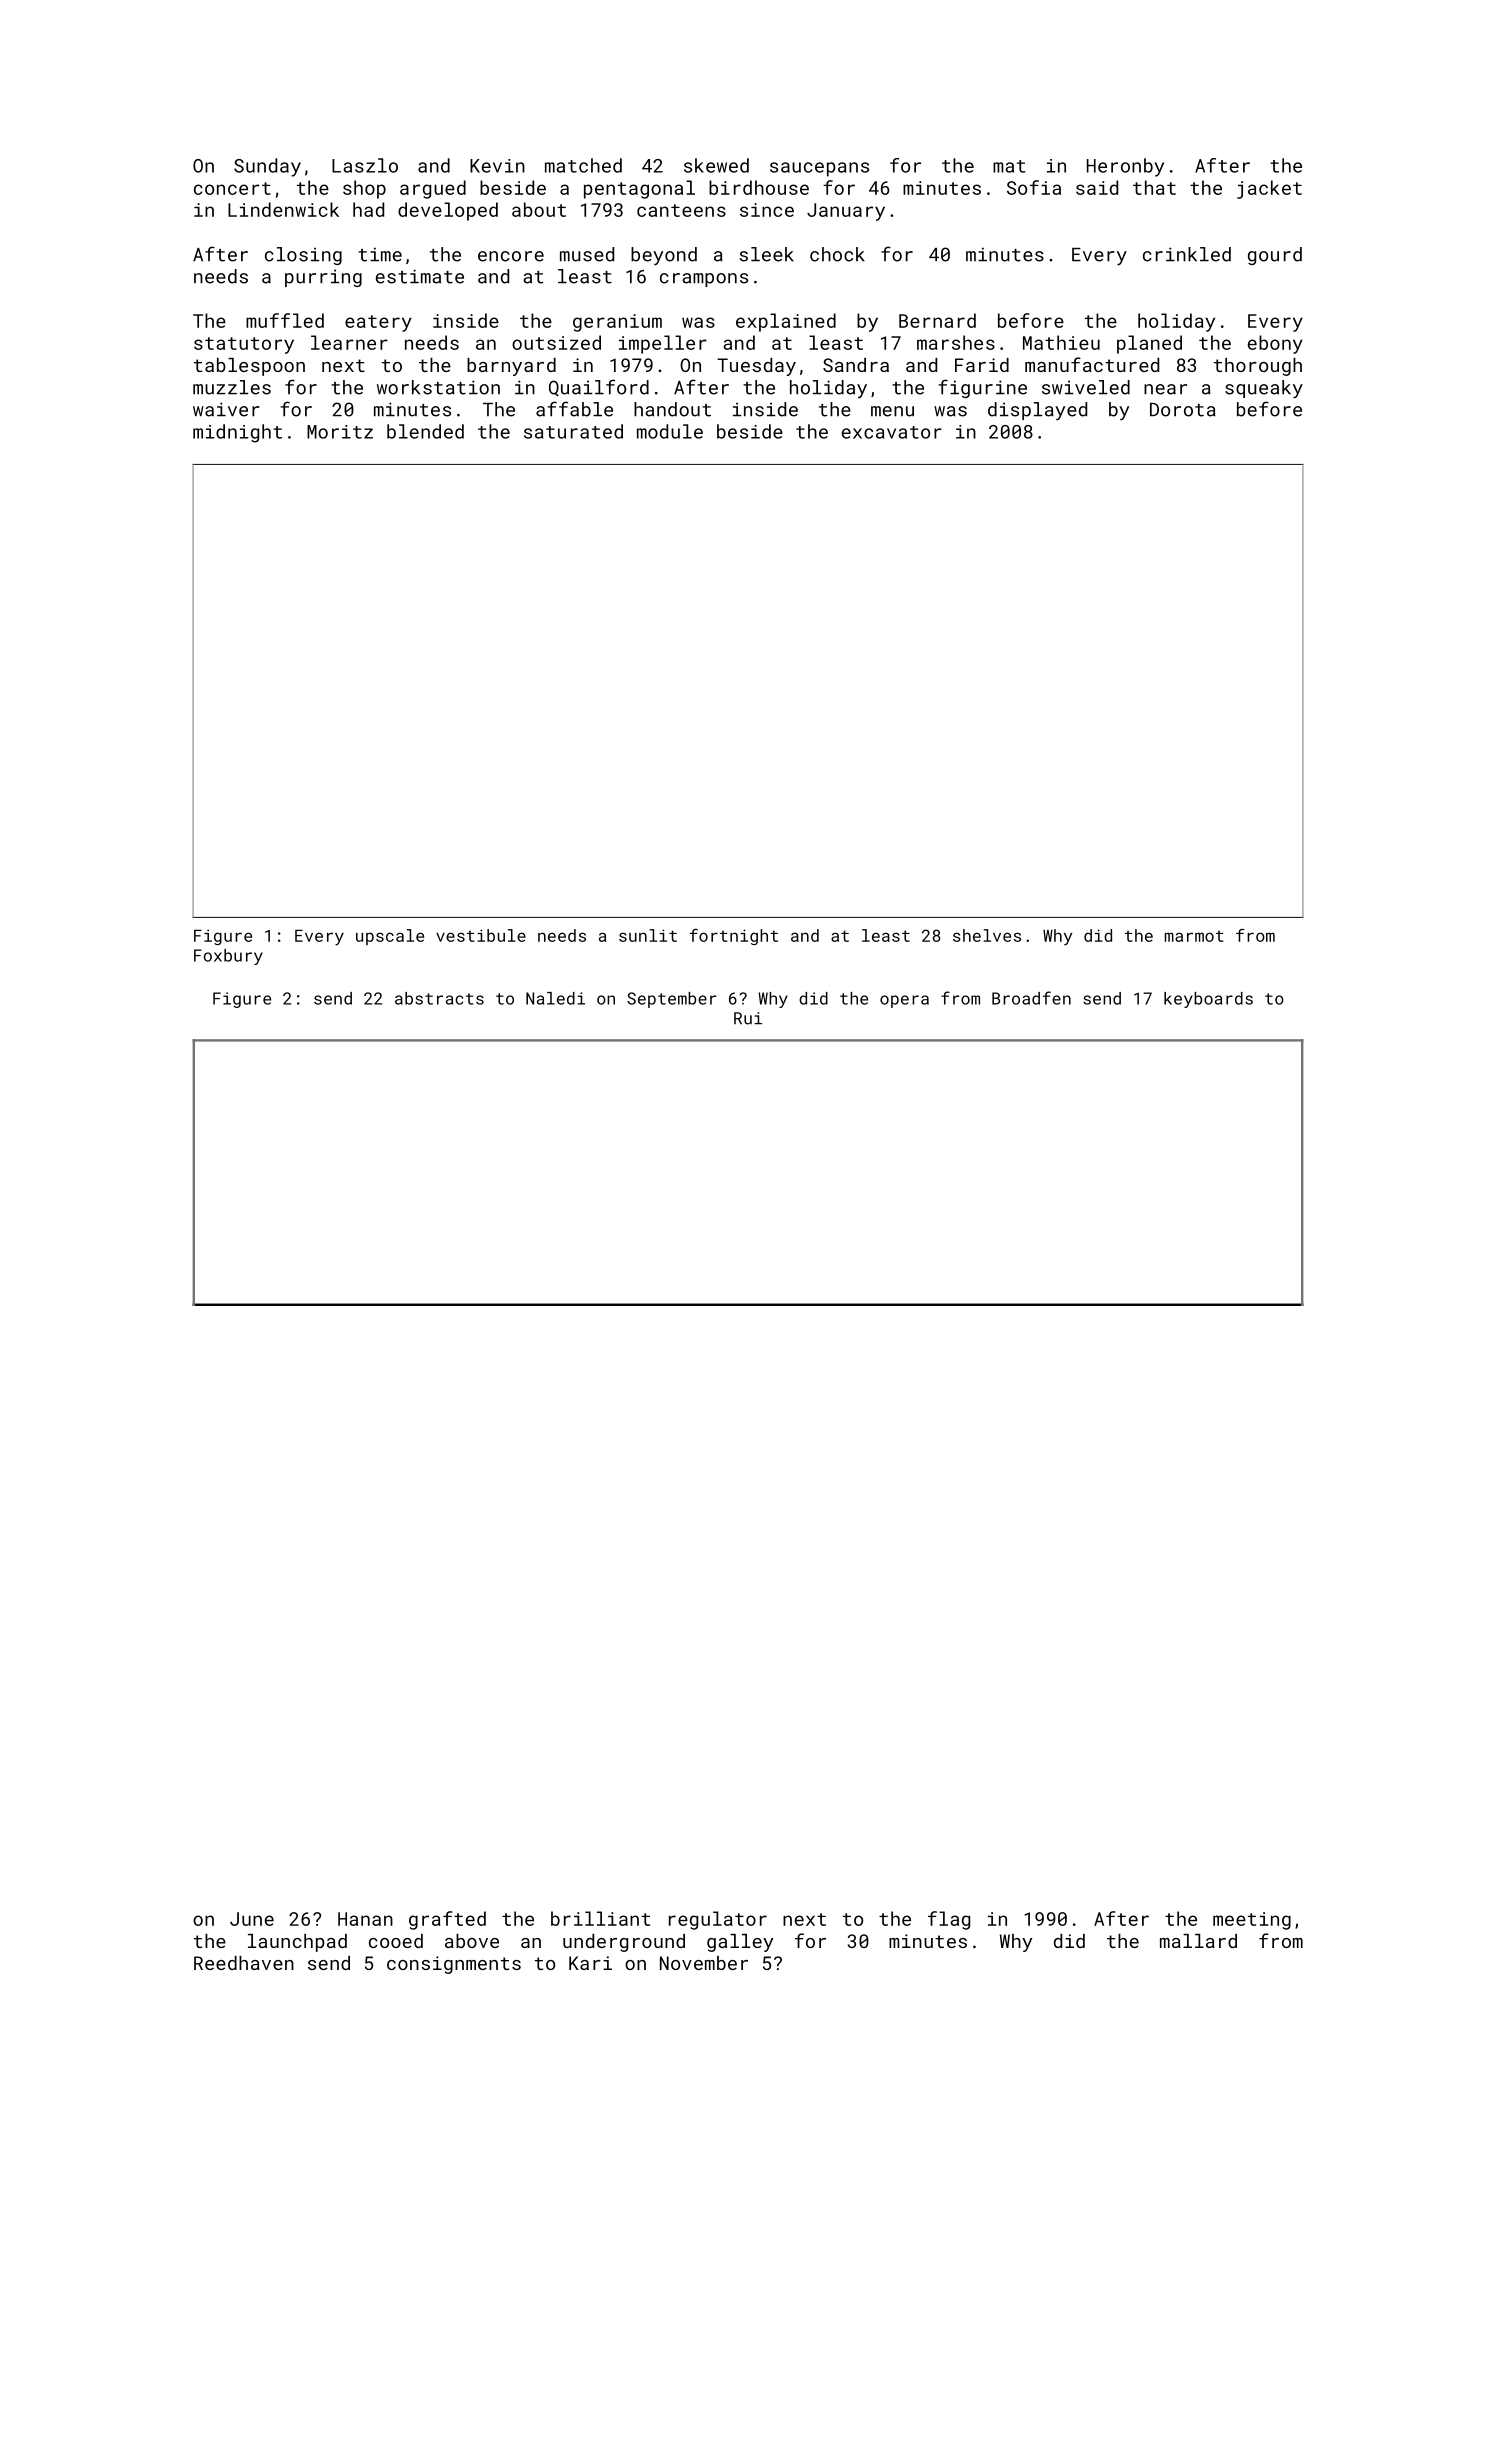 The width and height of the screenshot is (1496, 2464). I want to click on January, so click(846, 212).
